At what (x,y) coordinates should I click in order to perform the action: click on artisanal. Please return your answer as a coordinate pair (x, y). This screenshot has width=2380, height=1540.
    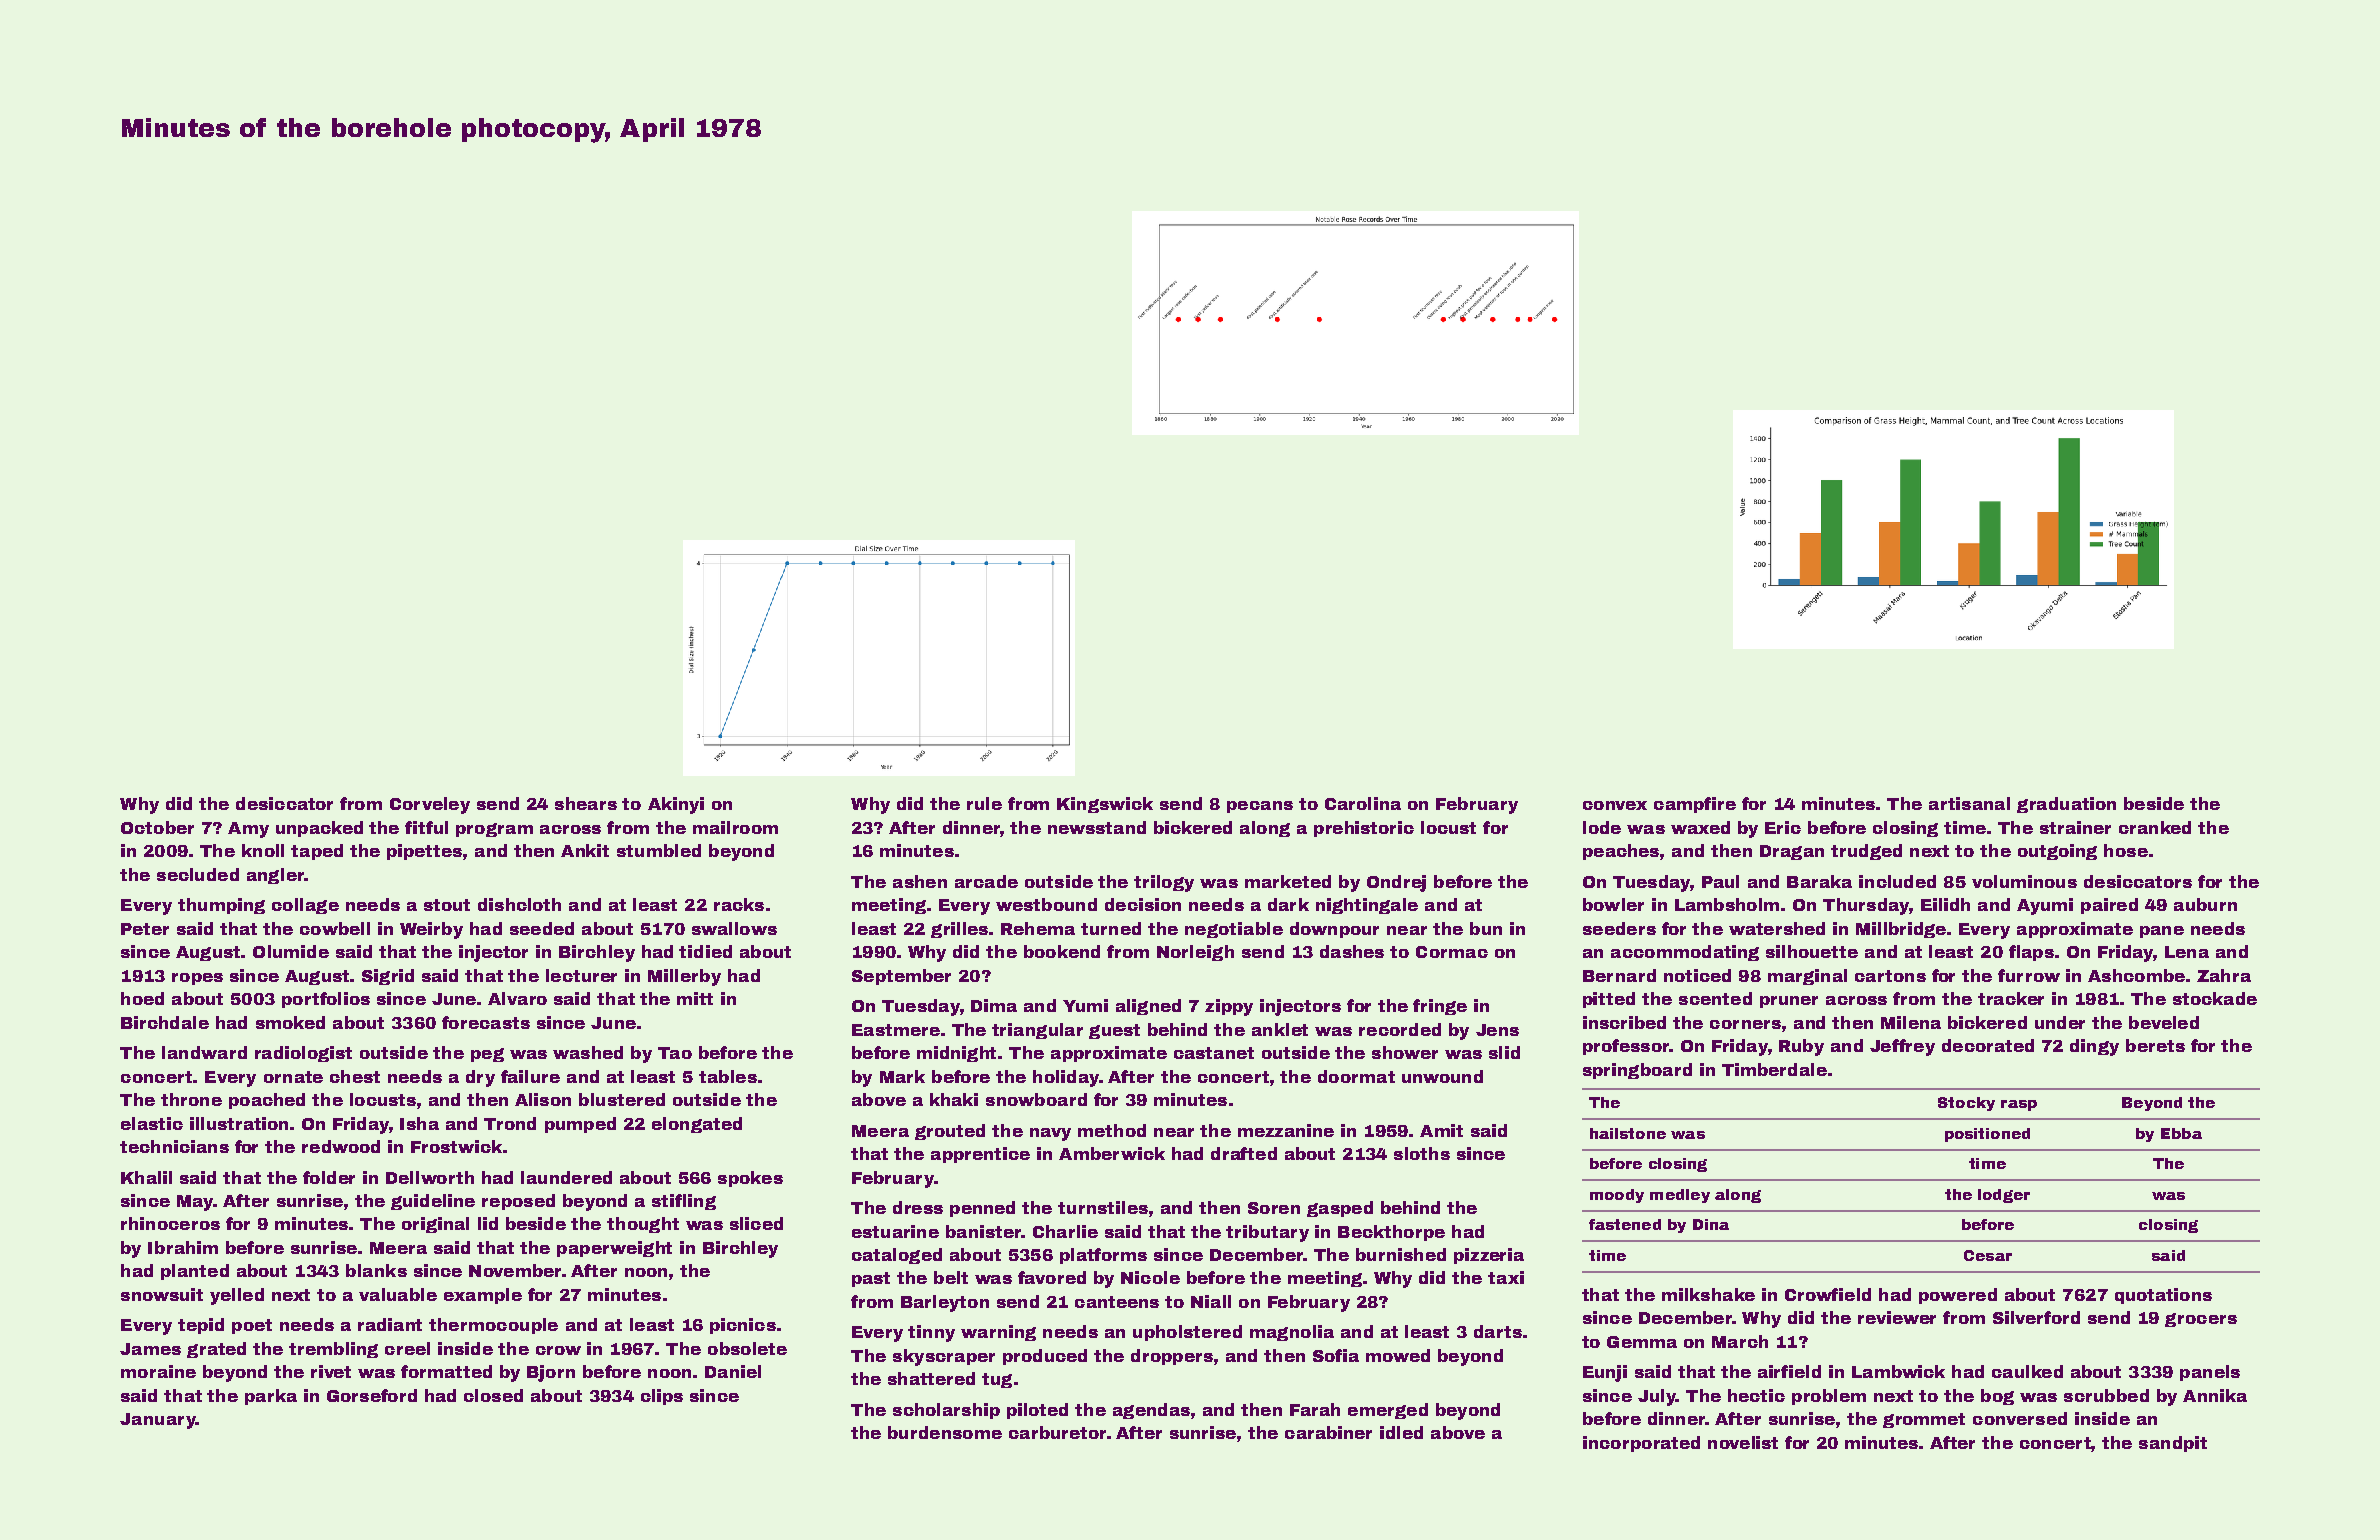
    Looking at the image, I should click on (1969, 803).
